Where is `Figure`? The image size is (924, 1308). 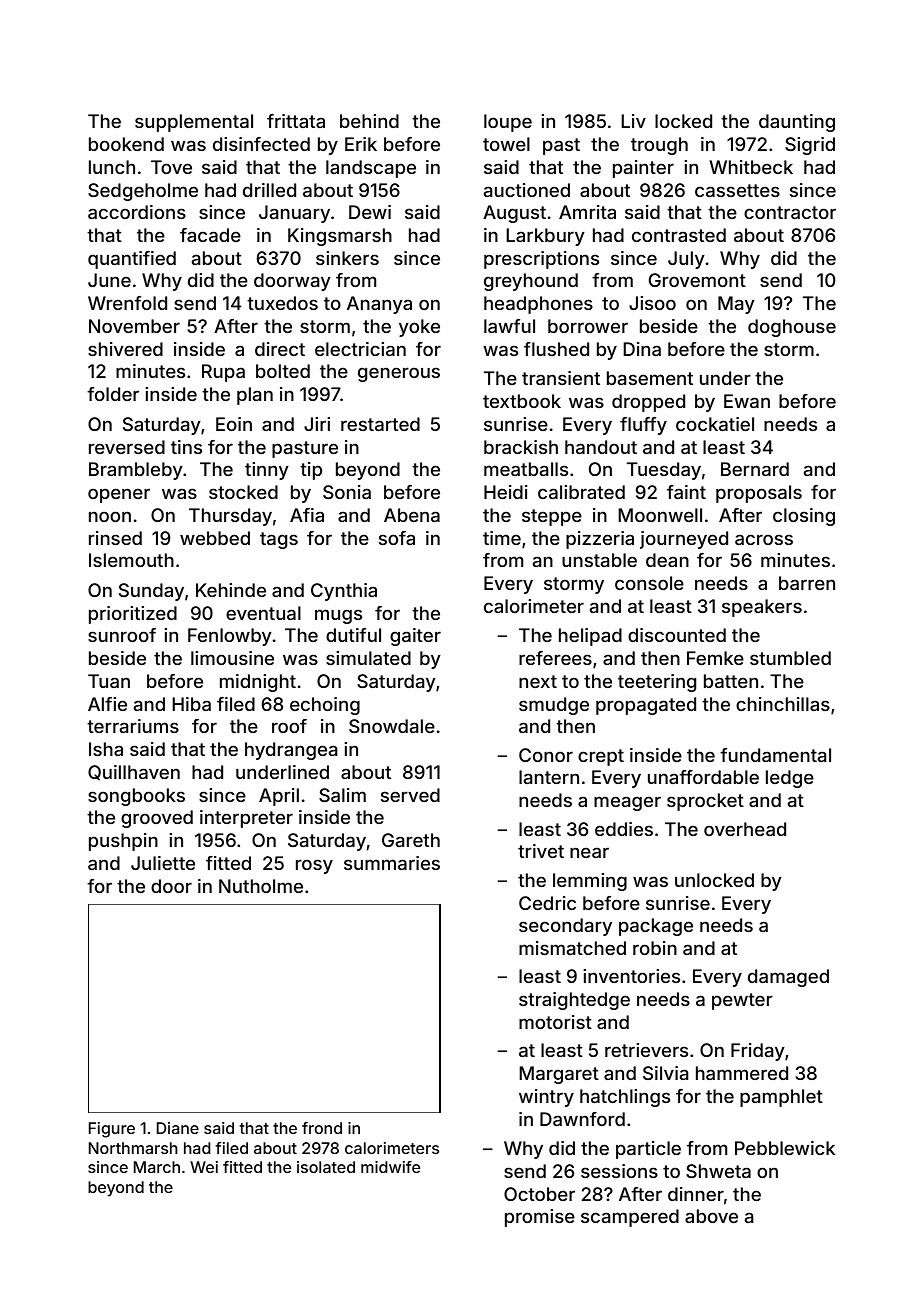 Figure is located at coordinates (112, 1130).
